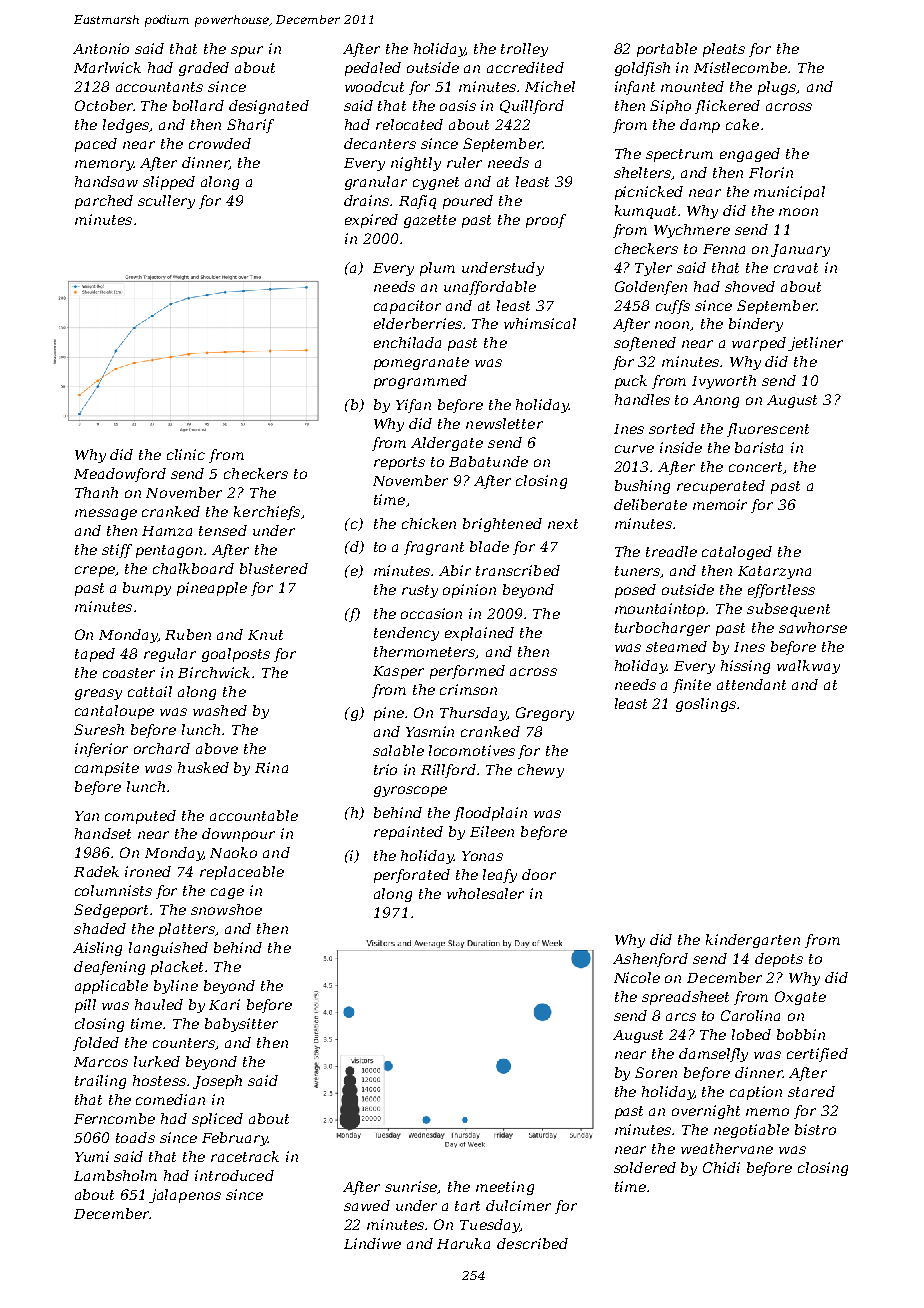 Image resolution: width=924 pixels, height=1308 pixels. Describe the element at coordinates (779, 960) in the screenshot. I see `depots` at that location.
